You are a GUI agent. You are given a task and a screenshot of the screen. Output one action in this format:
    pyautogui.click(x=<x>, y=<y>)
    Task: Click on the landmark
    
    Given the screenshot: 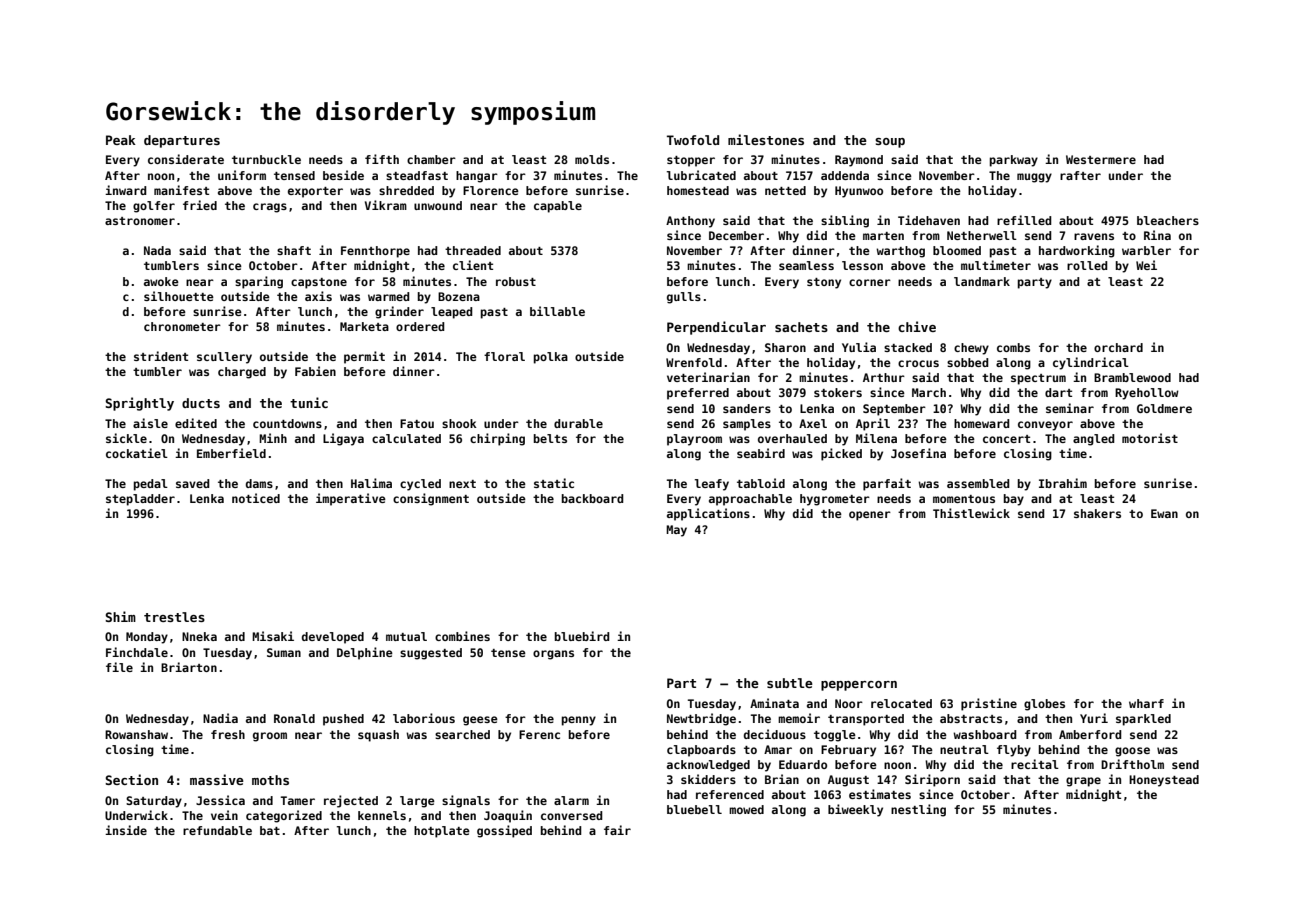 What is the action you would take?
    pyautogui.click(x=982, y=281)
